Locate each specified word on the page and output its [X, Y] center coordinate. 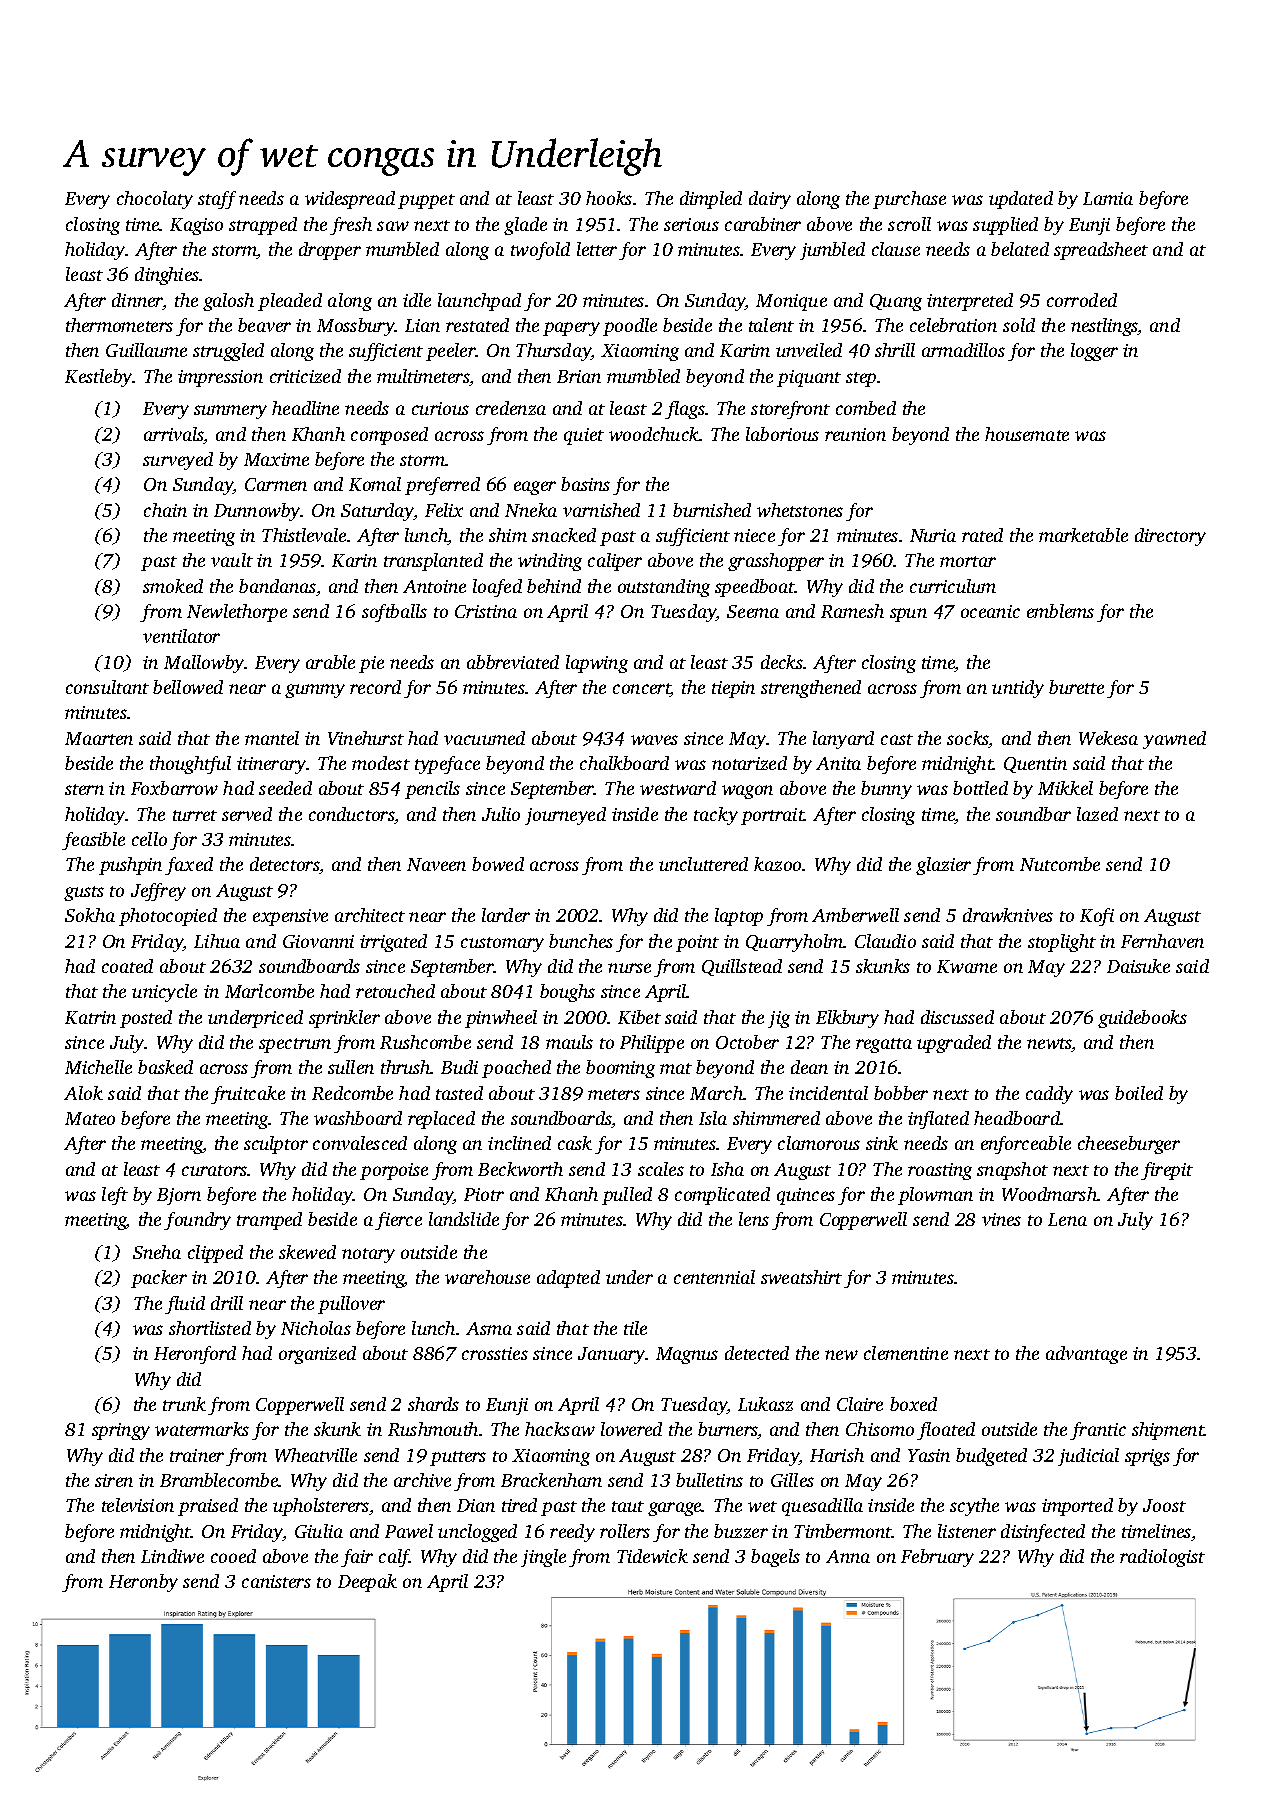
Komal [375, 484]
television [138, 1505]
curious [440, 408]
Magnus [687, 1355]
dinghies [167, 276]
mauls [569, 1042]
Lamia [1108, 198]
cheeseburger [1129, 1145]
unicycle [164, 993]
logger [1094, 352]
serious [691, 224]
